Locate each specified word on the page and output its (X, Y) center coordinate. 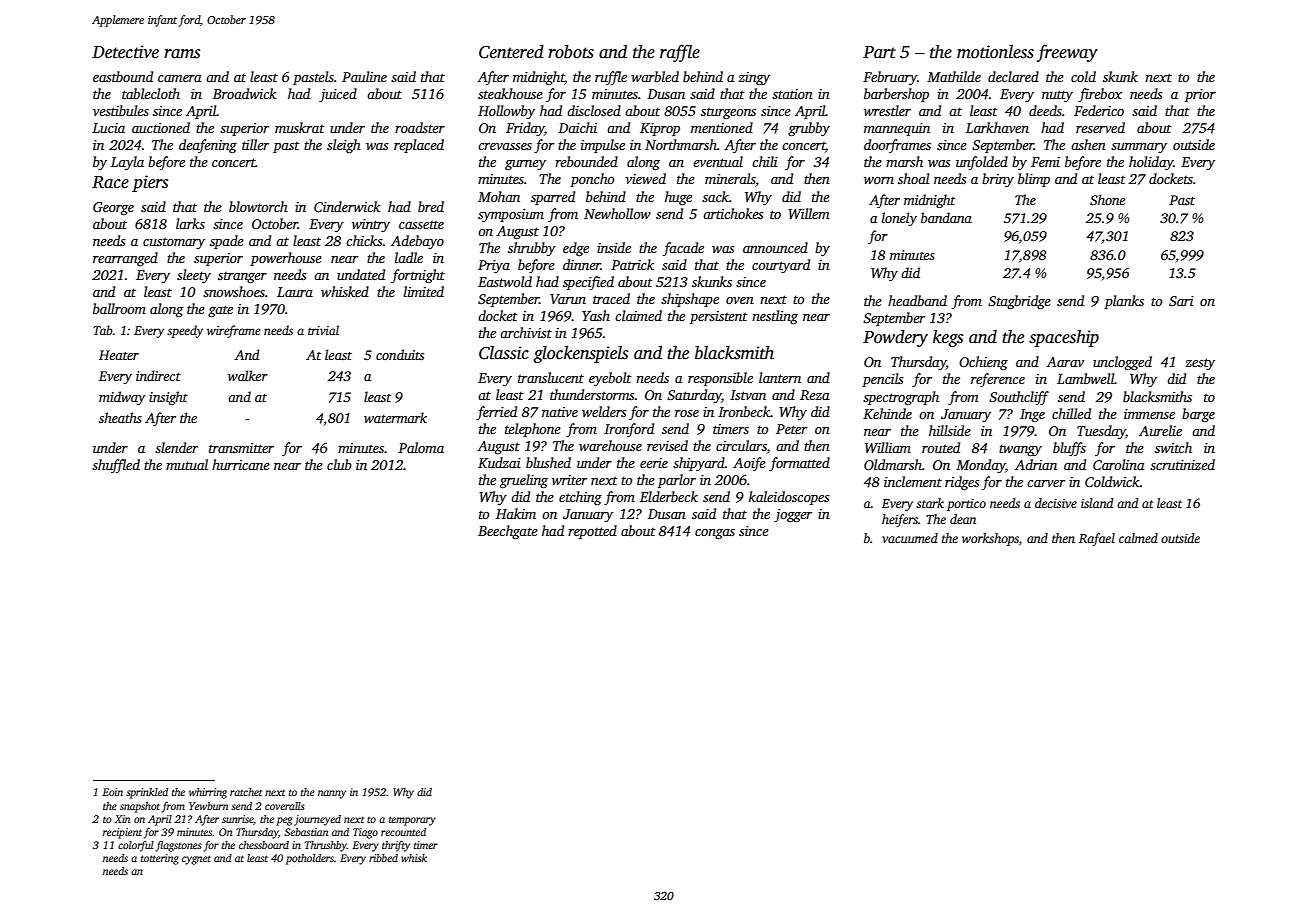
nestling (775, 317)
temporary (412, 821)
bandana (946, 217)
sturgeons (728, 113)
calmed (1138, 538)
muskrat (300, 127)
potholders (310, 859)
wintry (371, 225)
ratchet (246, 792)
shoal (914, 178)
